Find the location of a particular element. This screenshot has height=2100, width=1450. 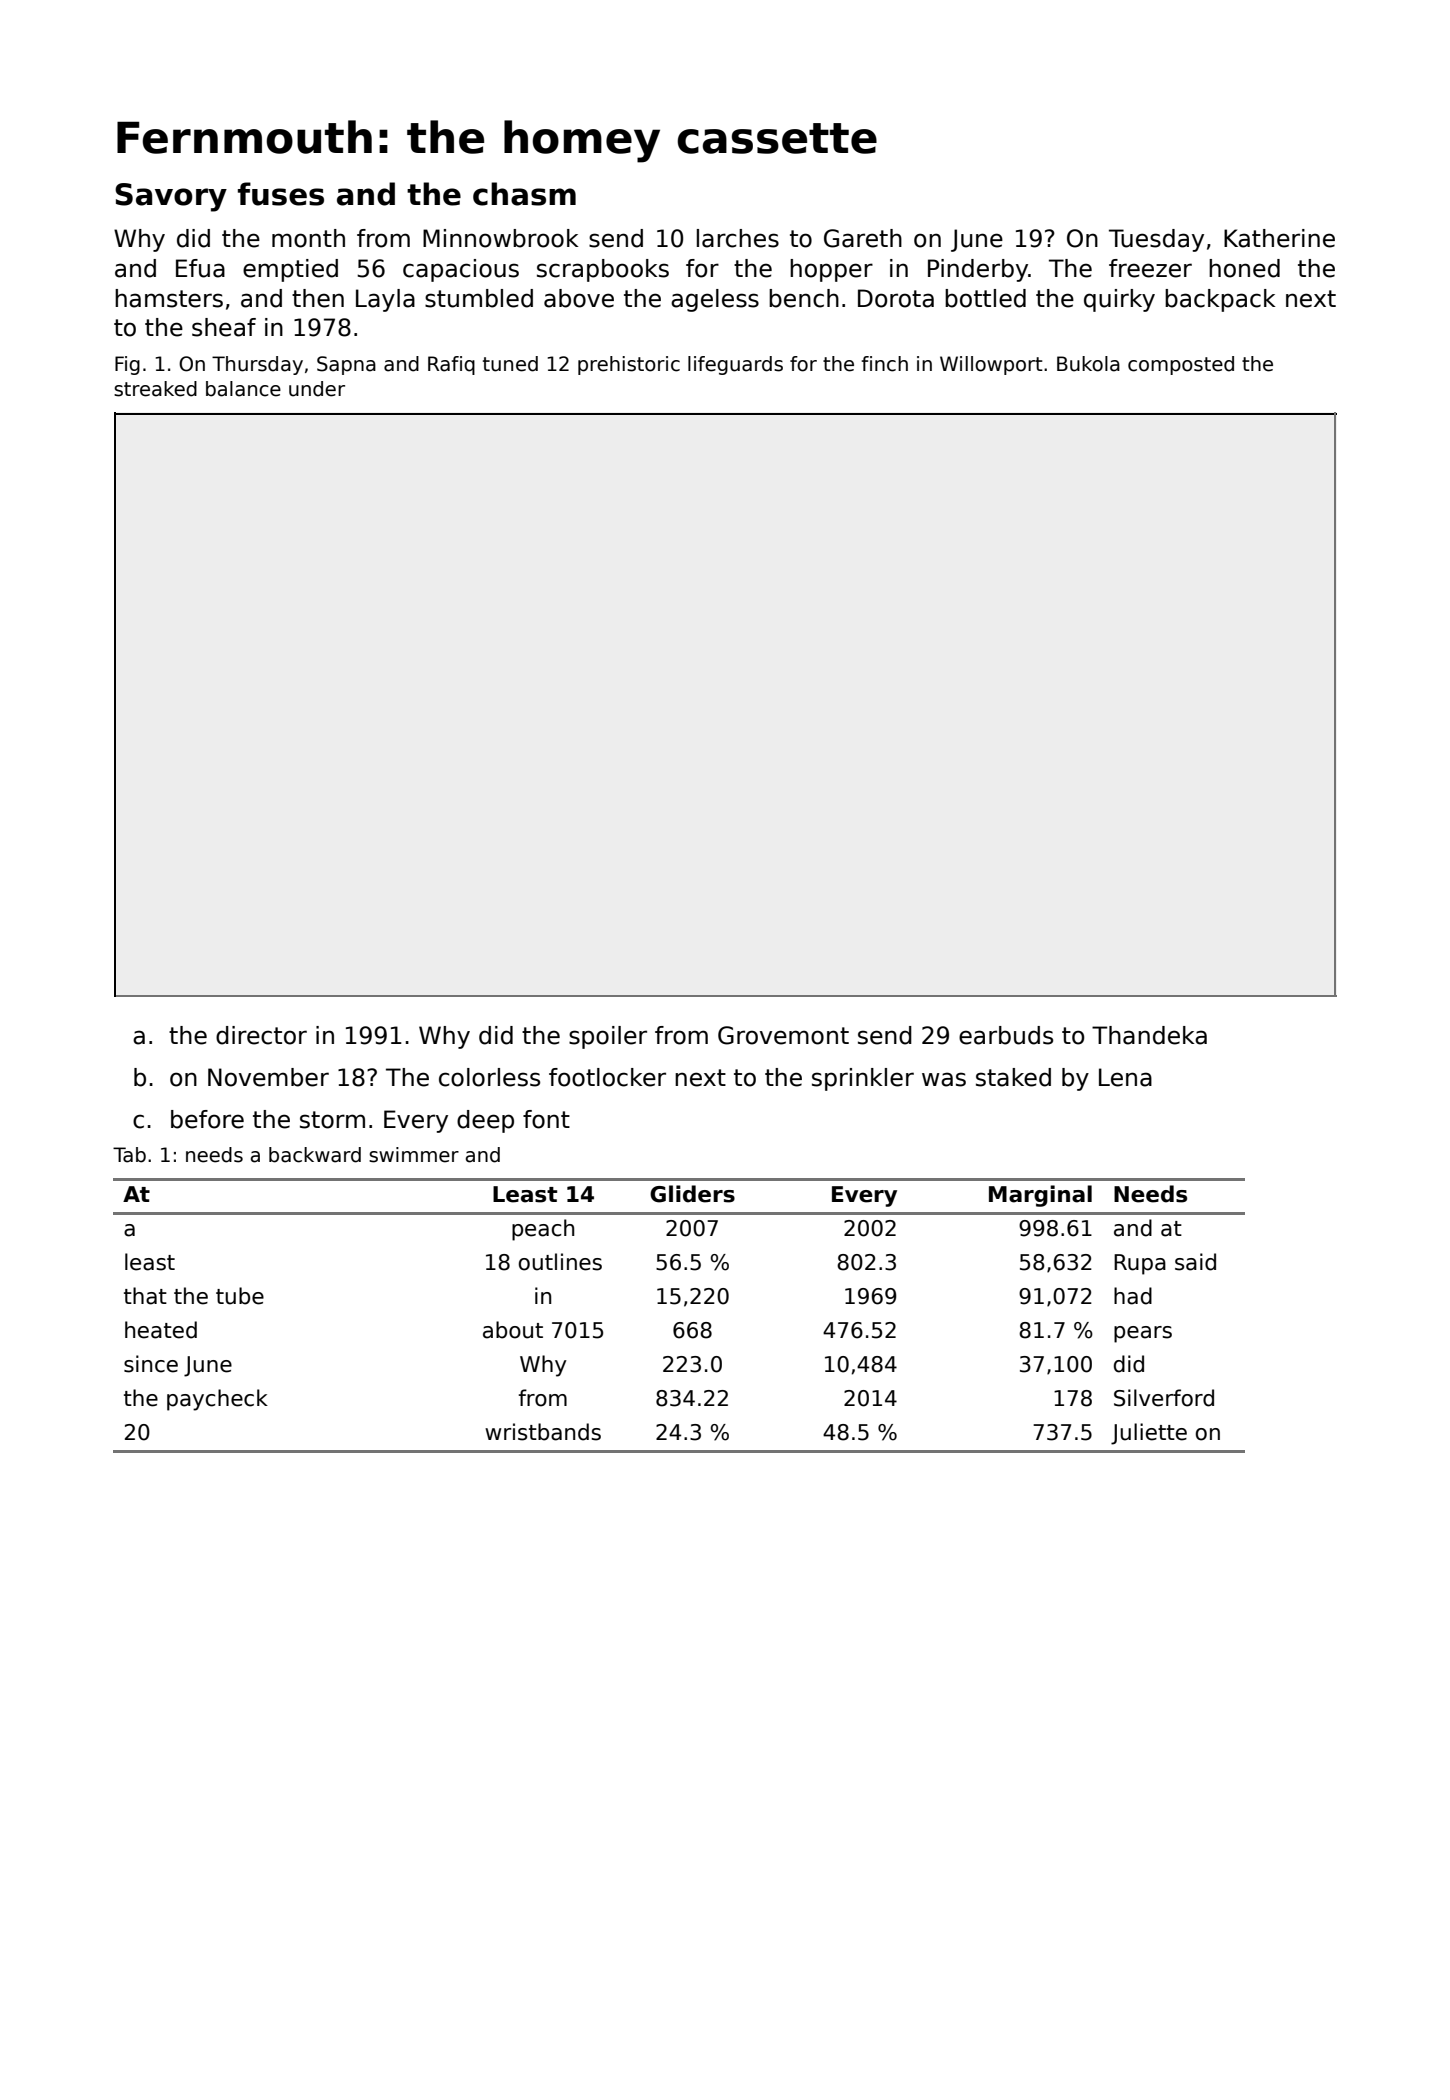

lifeguards is located at coordinates (735, 365).
